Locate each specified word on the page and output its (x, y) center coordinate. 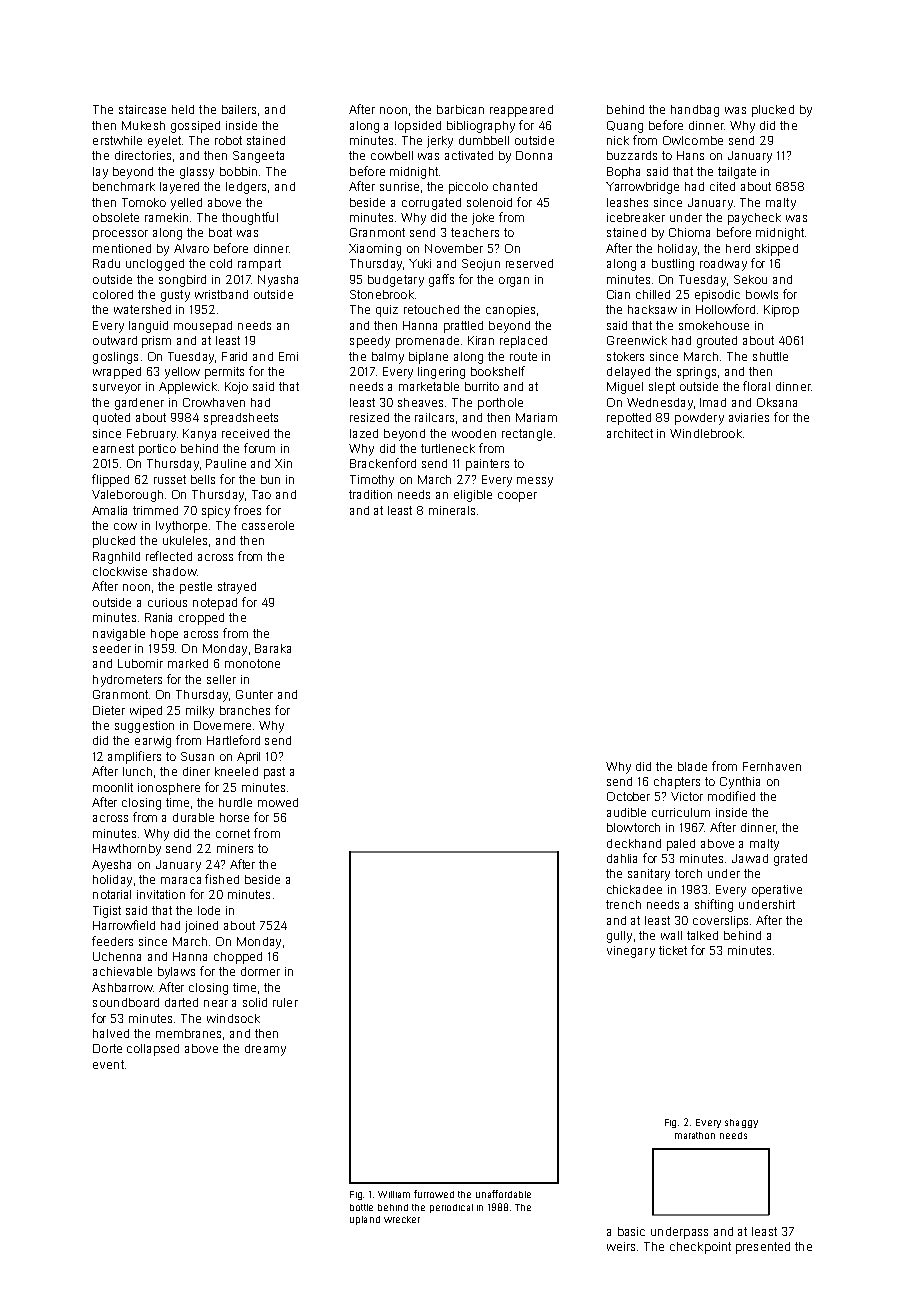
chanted (515, 186)
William (394, 1194)
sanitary (649, 875)
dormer (260, 971)
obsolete (116, 217)
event (108, 1064)
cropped (201, 619)
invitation (161, 894)
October (628, 796)
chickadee (634, 889)
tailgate (737, 173)
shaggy (741, 1123)
